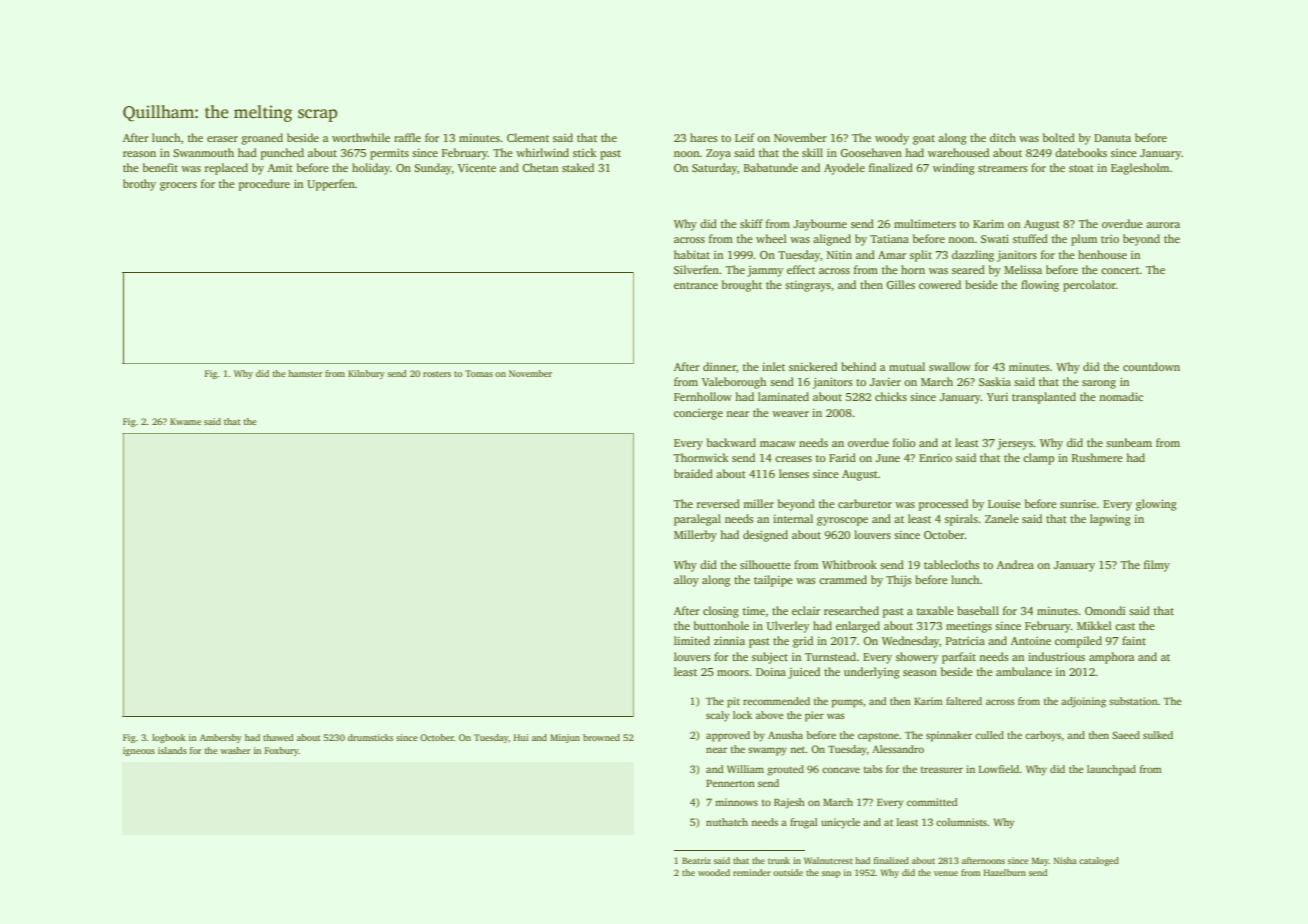  I want to click on Saturday, so click(714, 169).
